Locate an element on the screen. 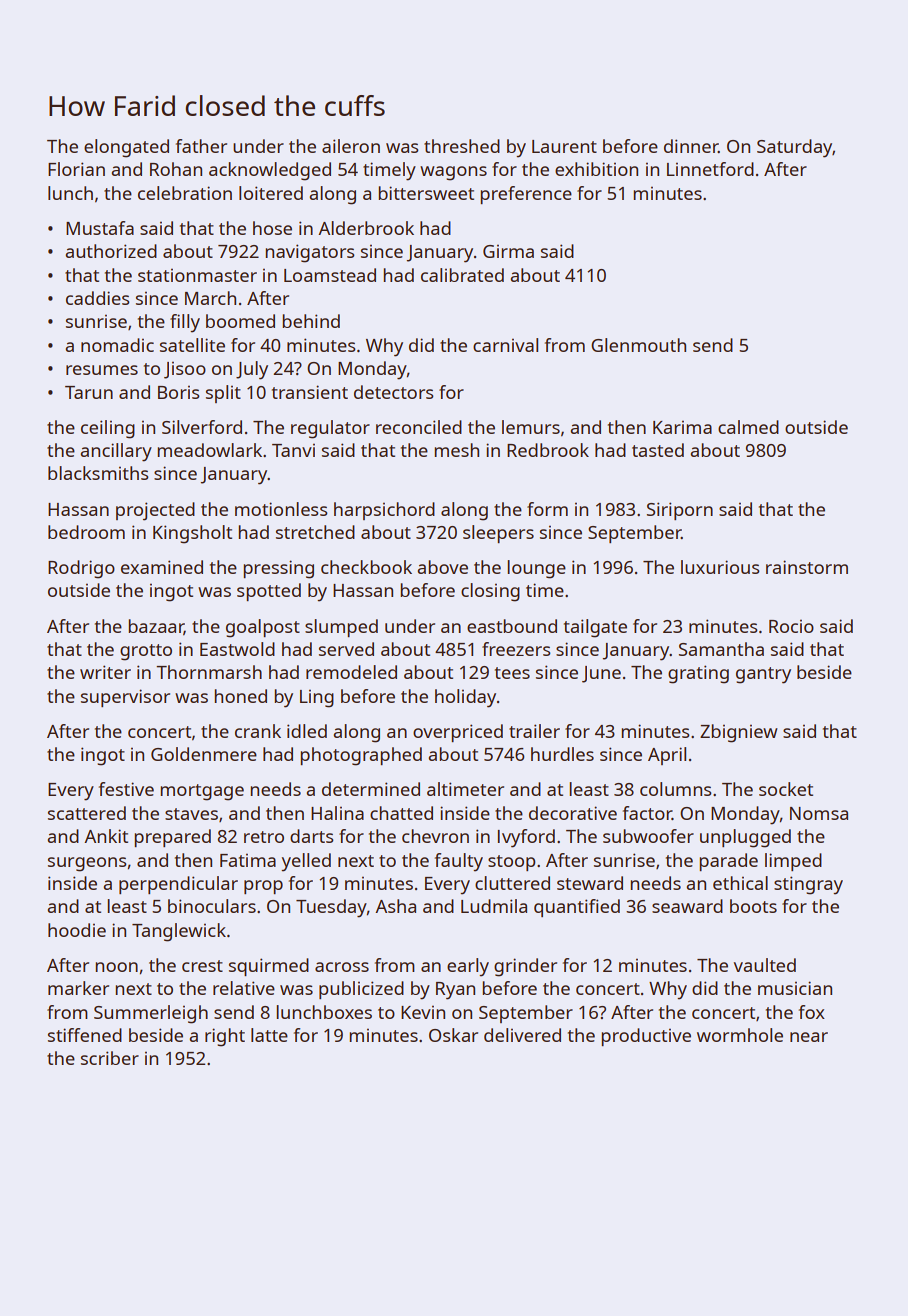  behind is located at coordinates (311, 321).
